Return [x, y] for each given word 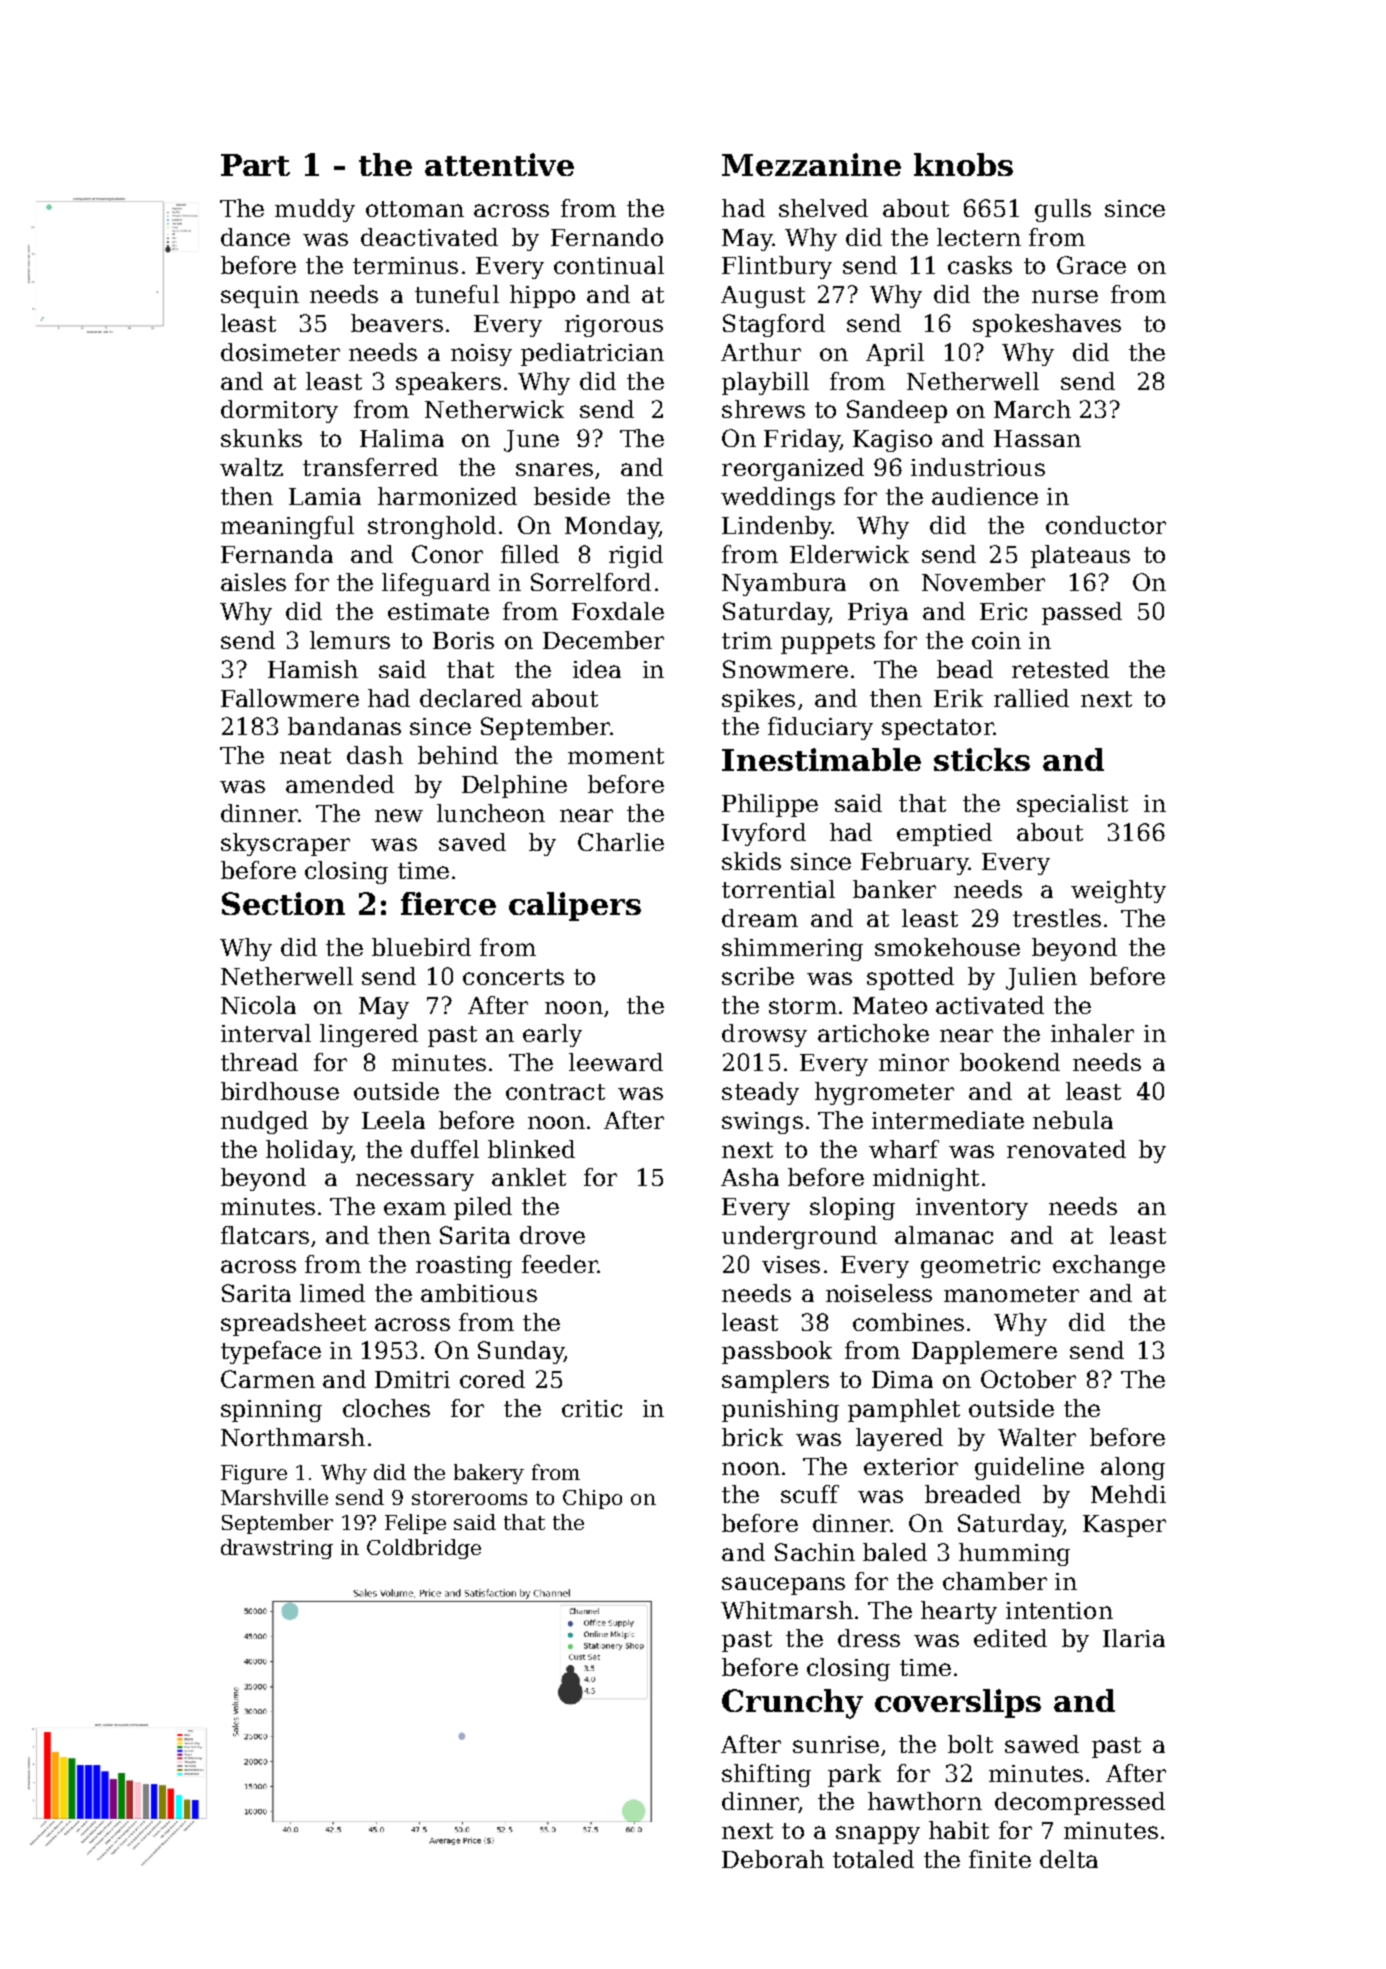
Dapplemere [984, 1352]
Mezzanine [811, 164]
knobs [963, 164]
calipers [575, 906]
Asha [750, 1177]
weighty [1118, 891]
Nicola [258, 1005]
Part [255, 165]
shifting [766, 1775]
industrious [978, 467]
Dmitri [412, 1379]
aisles [253, 582]
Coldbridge [424, 1549]
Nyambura [784, 584]
